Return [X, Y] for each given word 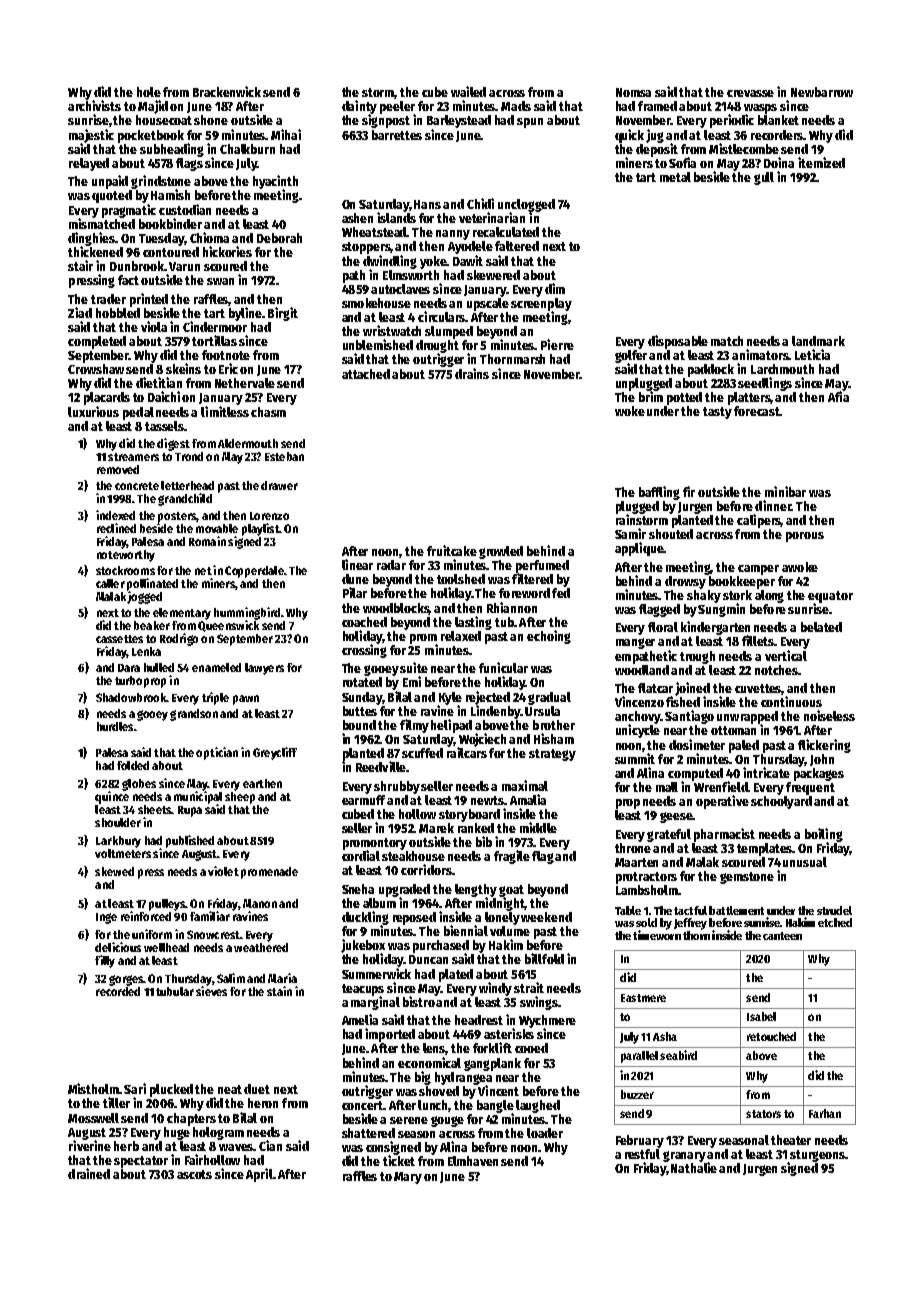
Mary [408, 1178]
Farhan [825, 1113]
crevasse [750, 93]
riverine [90, 1145]
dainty [359, 107]
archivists [94, 105]
